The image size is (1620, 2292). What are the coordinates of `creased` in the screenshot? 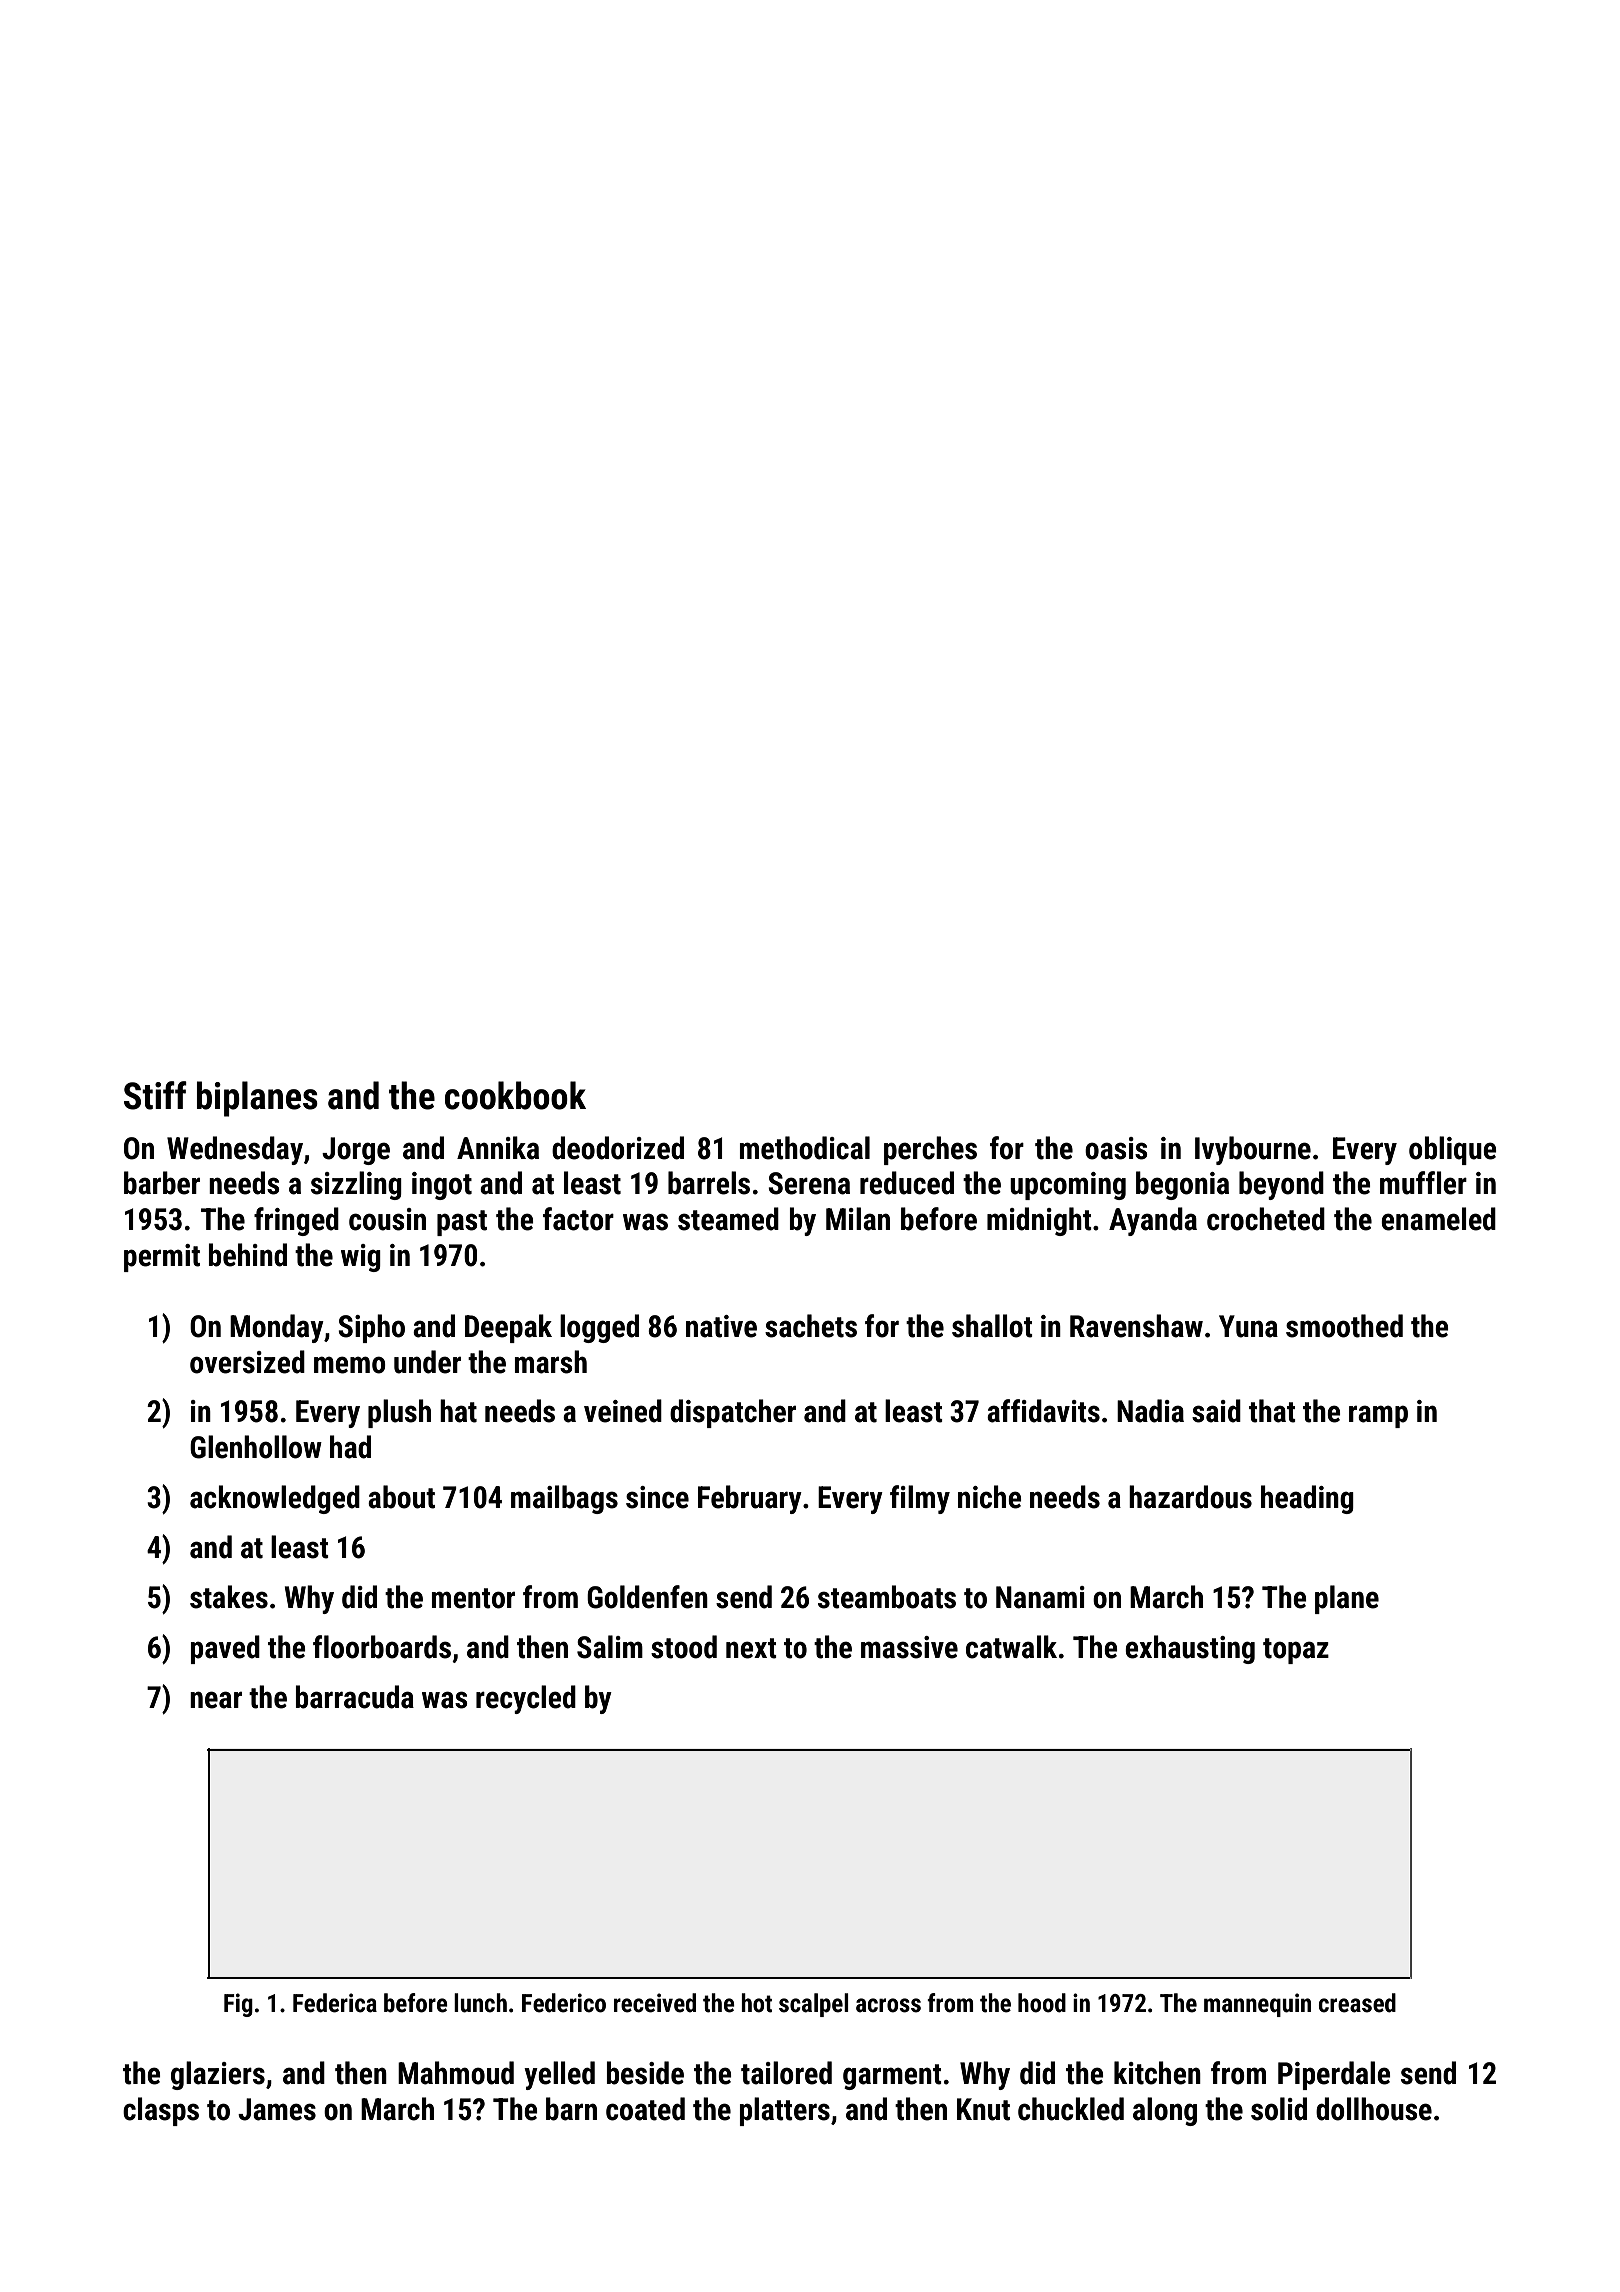 It's located at (1357, 2003).
